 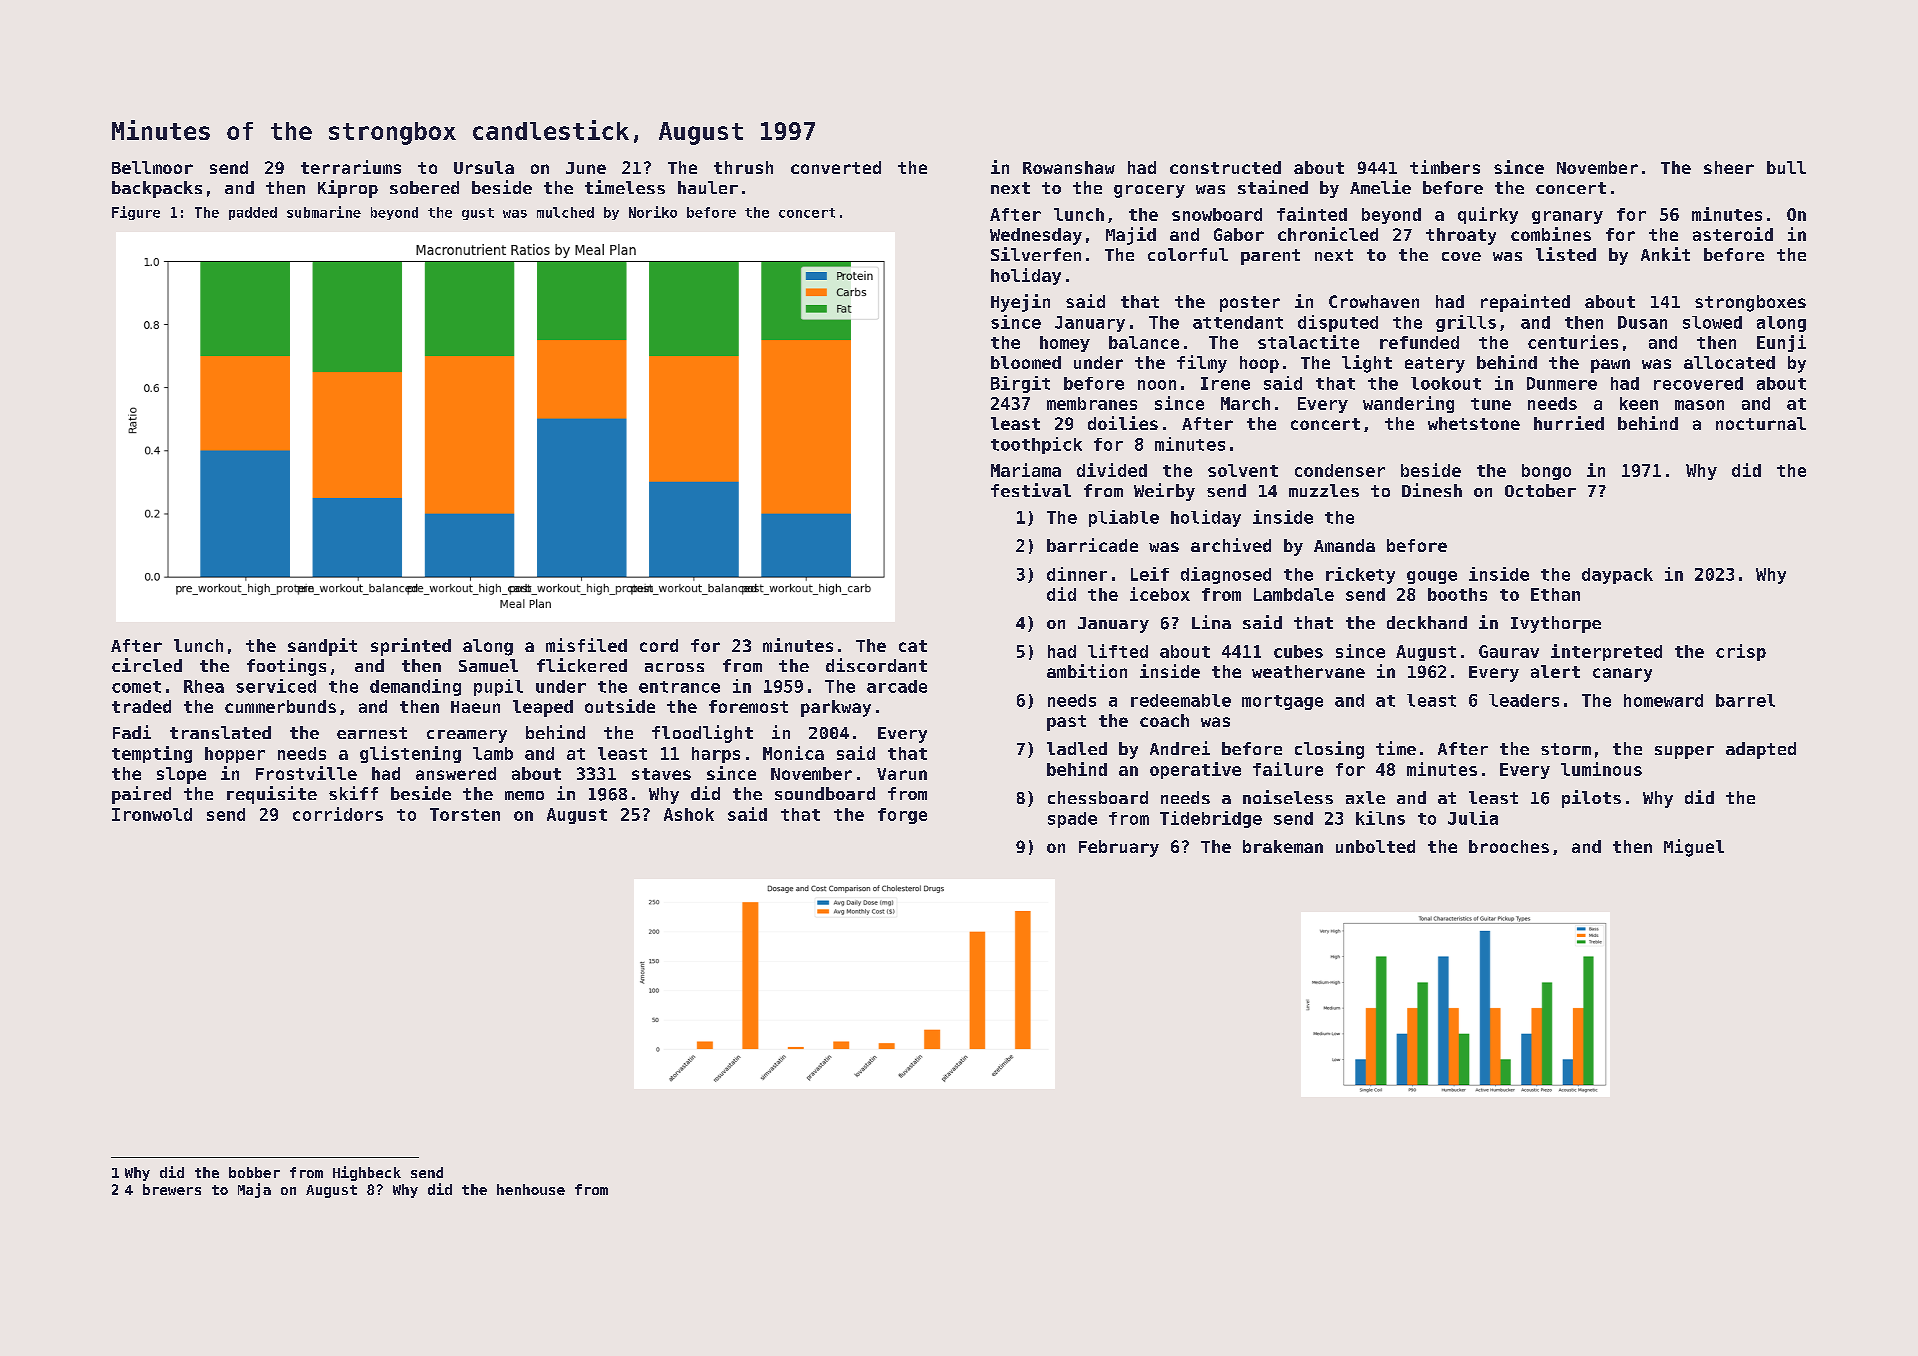 I want to click on Silverfen, so click(x=1036, y=254).
